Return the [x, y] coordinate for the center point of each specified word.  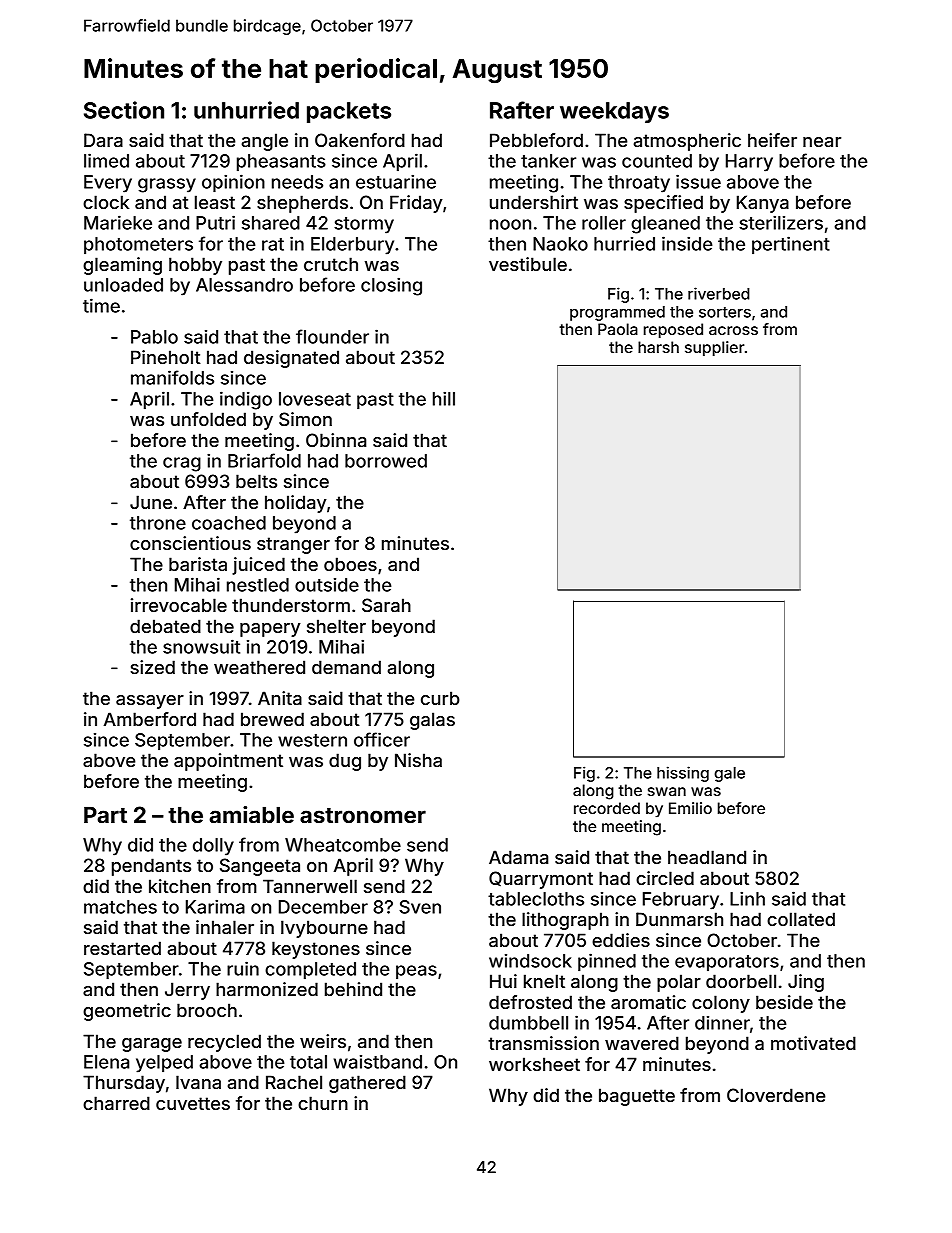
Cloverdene [776, 1095]
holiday [296, 504]
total [308, 1062]
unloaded [123, 285]
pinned [607, 962]
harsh [658, 347]
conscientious [190, 543]
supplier [714, 348]
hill [444, 398]
